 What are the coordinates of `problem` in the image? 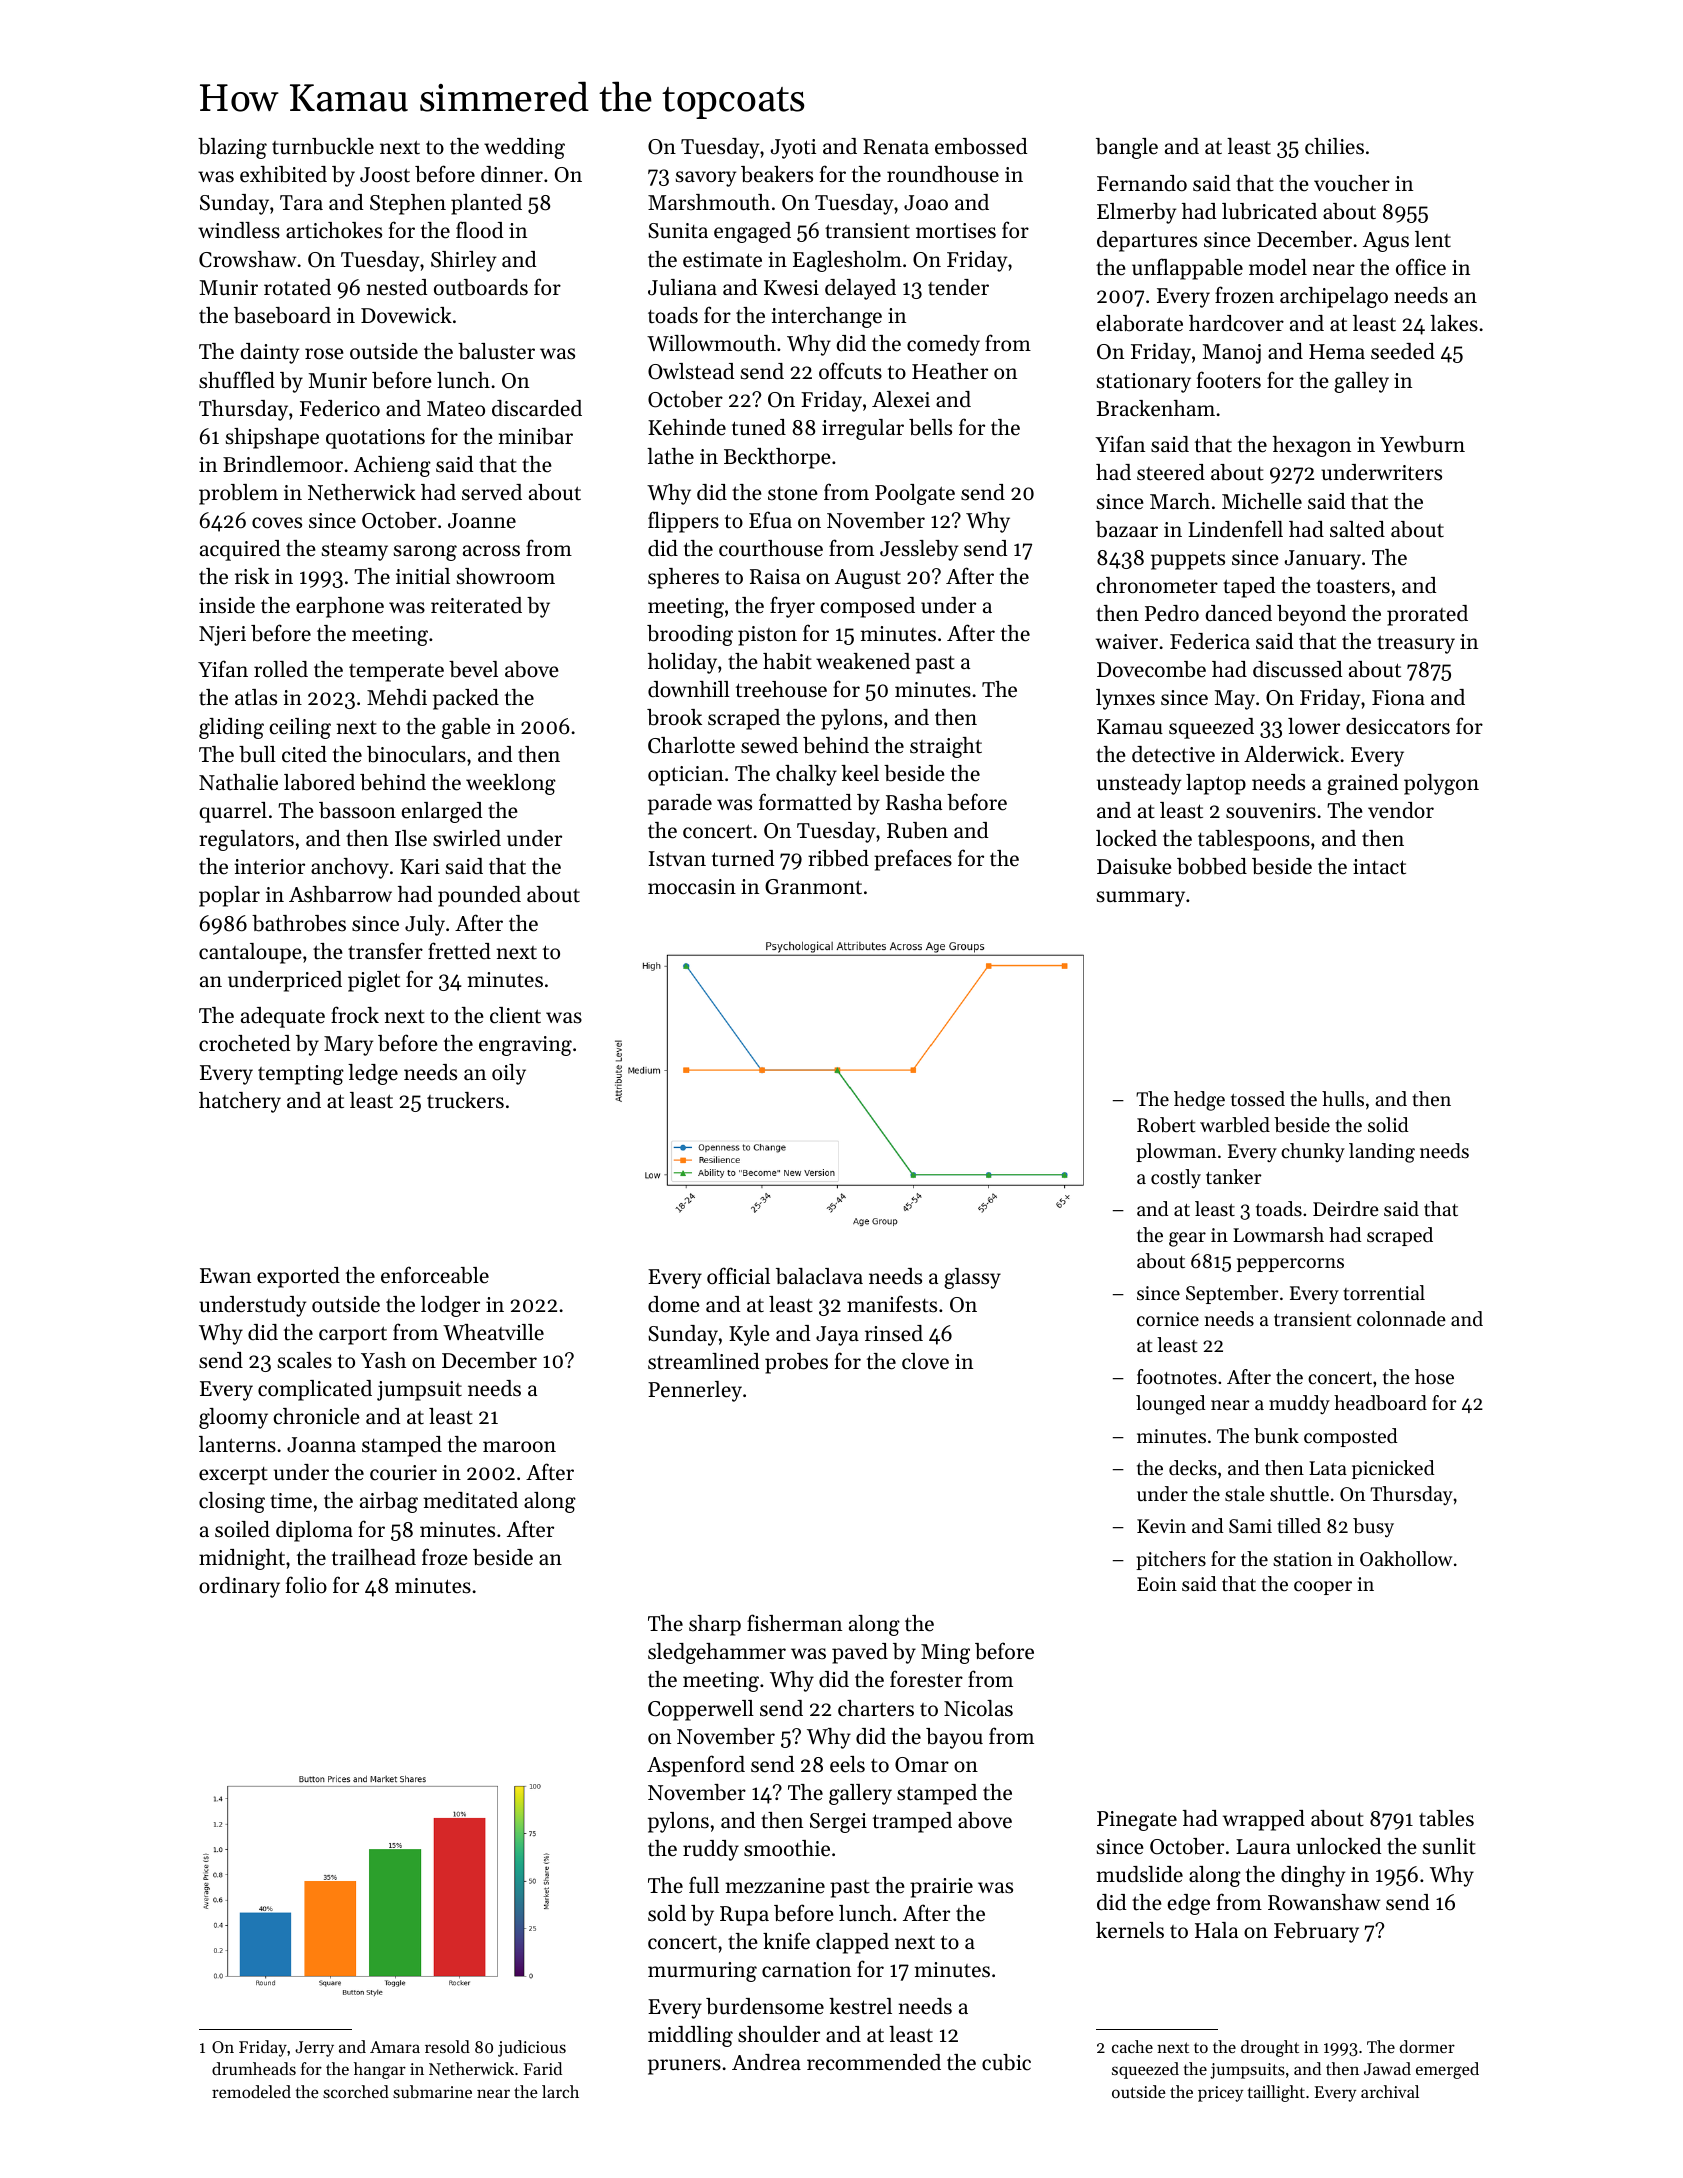 It's located at (238, 494).
